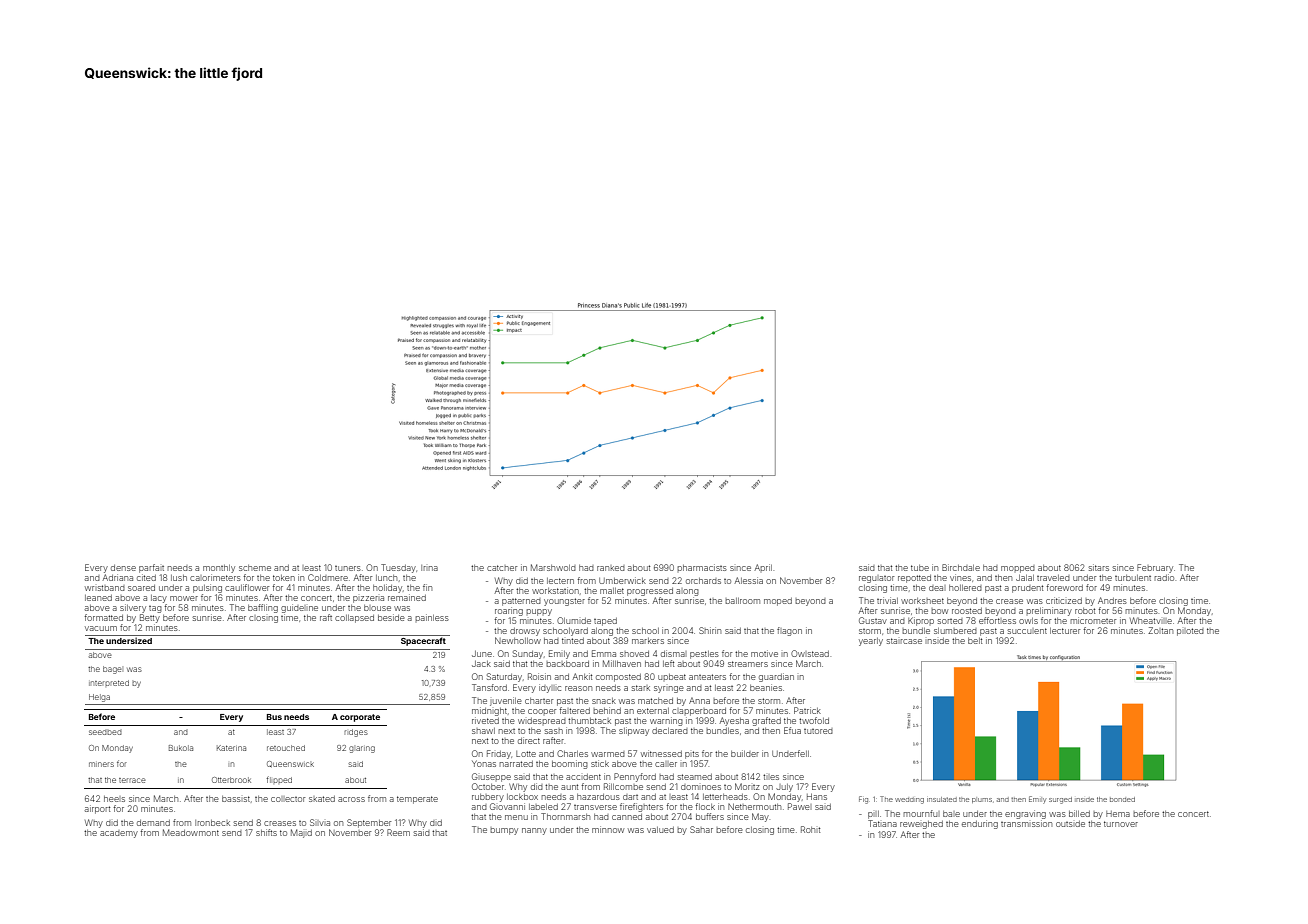 This document has height=924, width=1308. What do you see at coordinates (386, 578) in the document?
I see `lunch` at bounding box center [386, 578].
